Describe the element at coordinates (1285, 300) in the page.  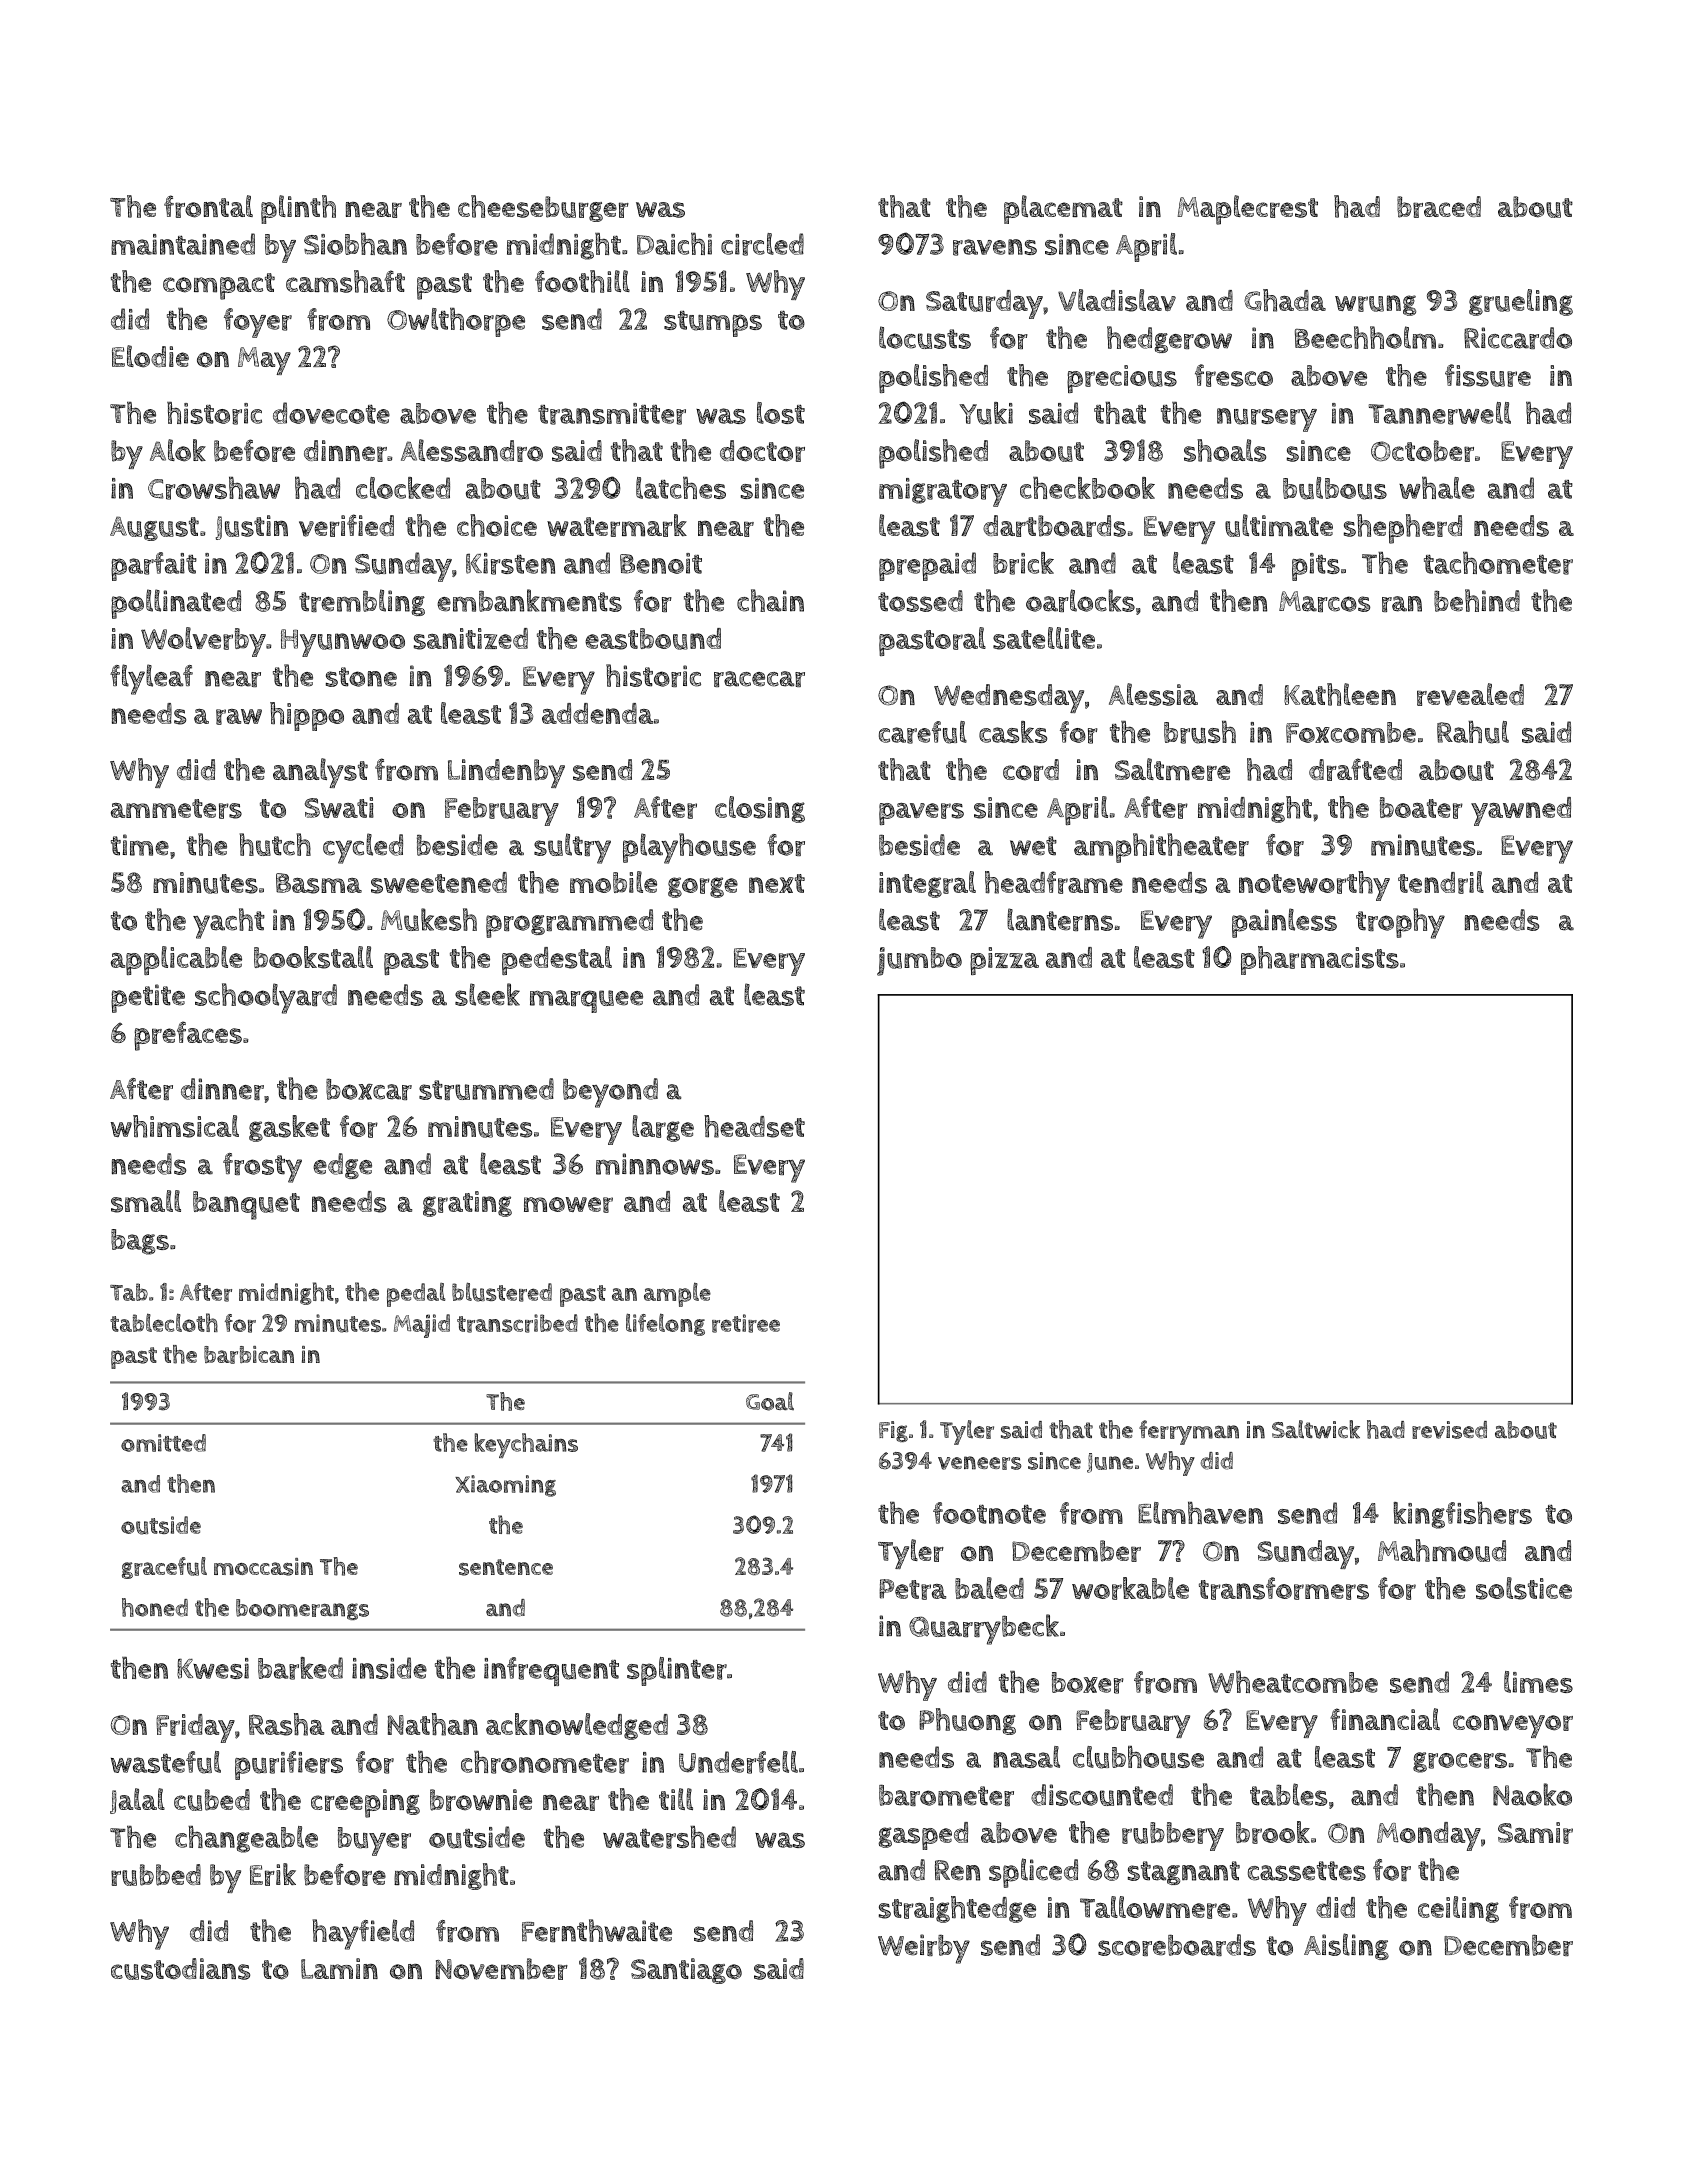
I see `Ghada` at that location.
